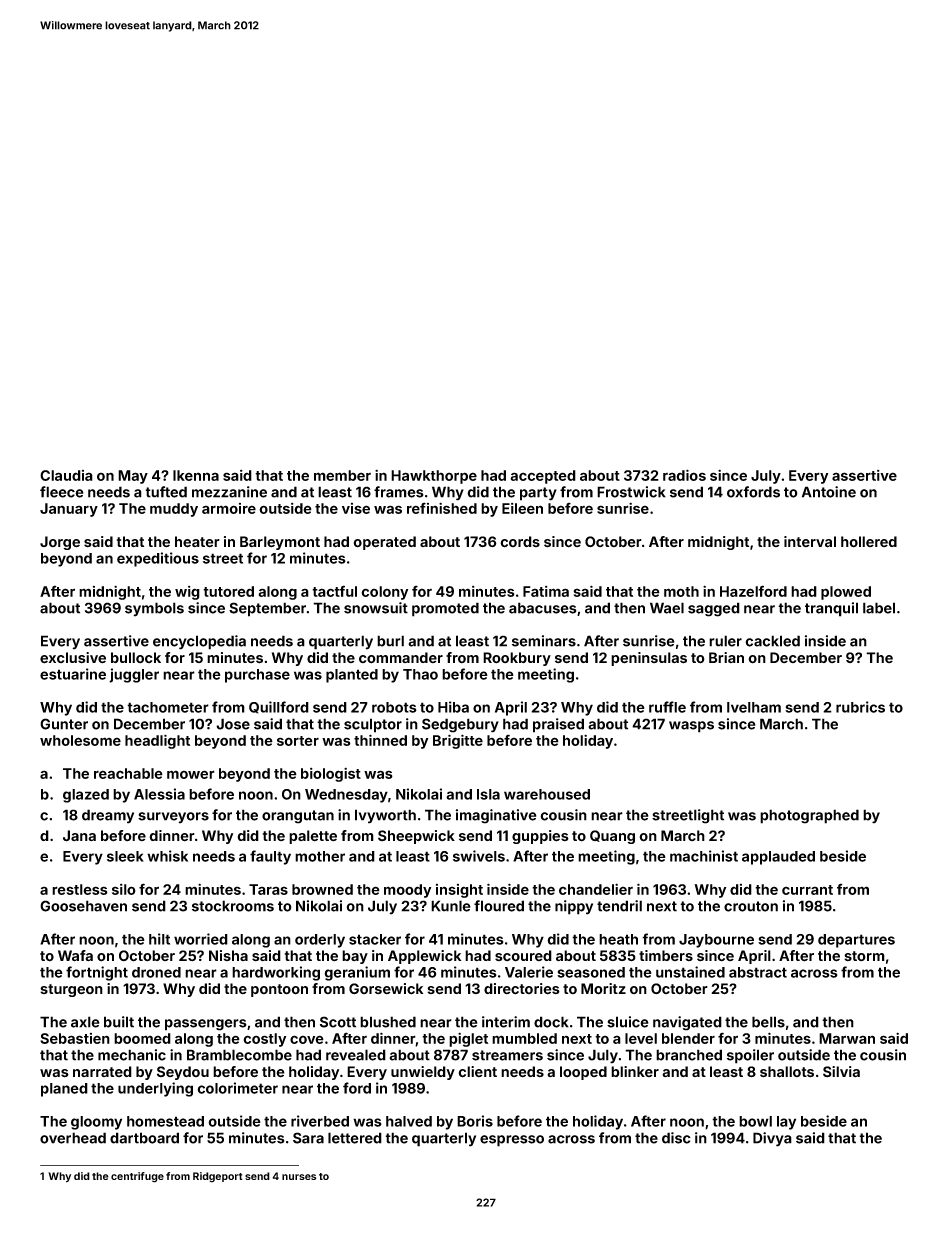 The image size is (952, 1233). I want to click on mezzanine, so click(229, 492).
